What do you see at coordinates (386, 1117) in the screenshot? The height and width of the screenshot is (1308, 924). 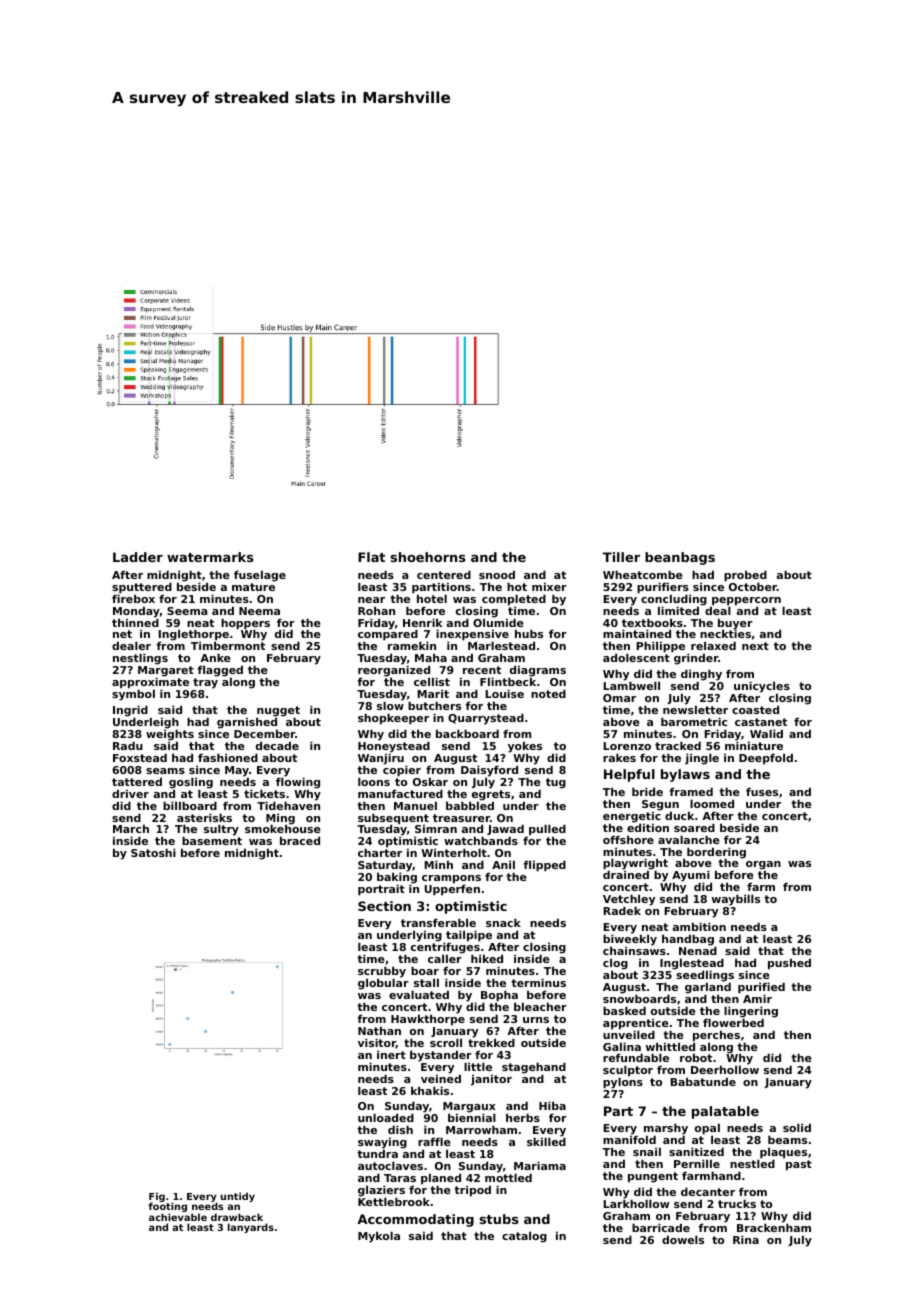 I see `unloaded` at bounding box center [386, 1117].
